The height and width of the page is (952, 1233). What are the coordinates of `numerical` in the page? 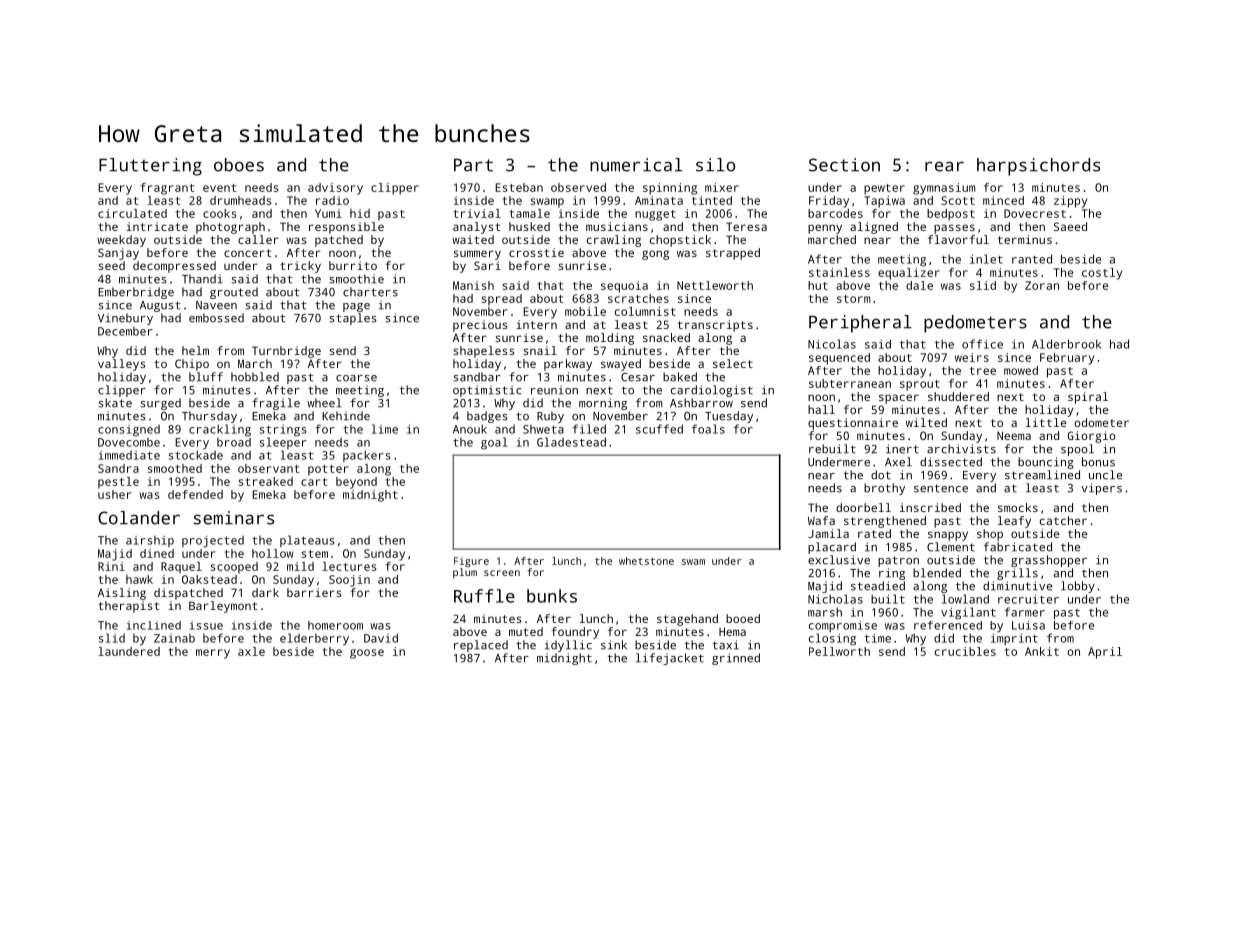 It's located at (636, 165).
